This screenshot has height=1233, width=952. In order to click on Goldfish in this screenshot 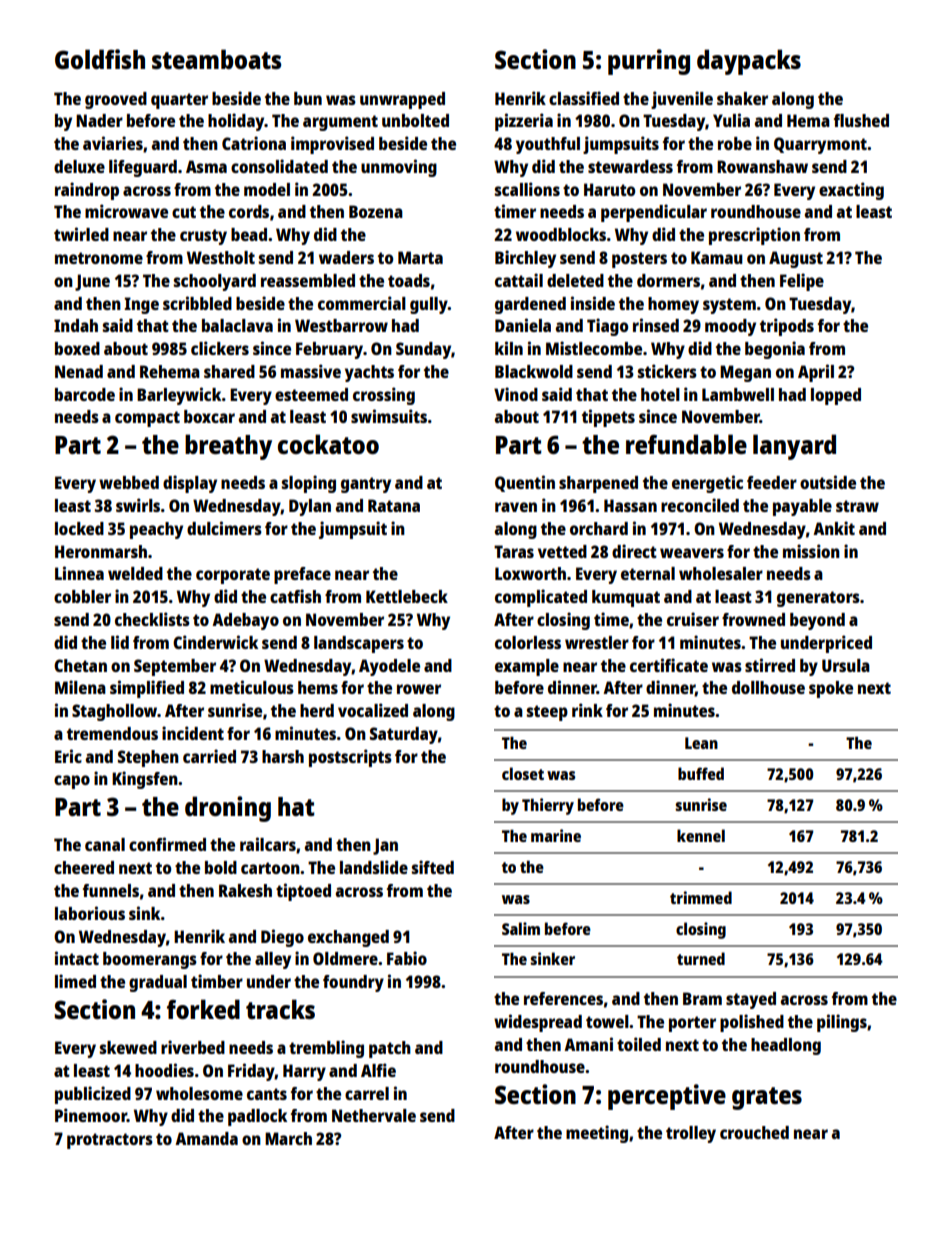, I will do `click(100, 59)`.
